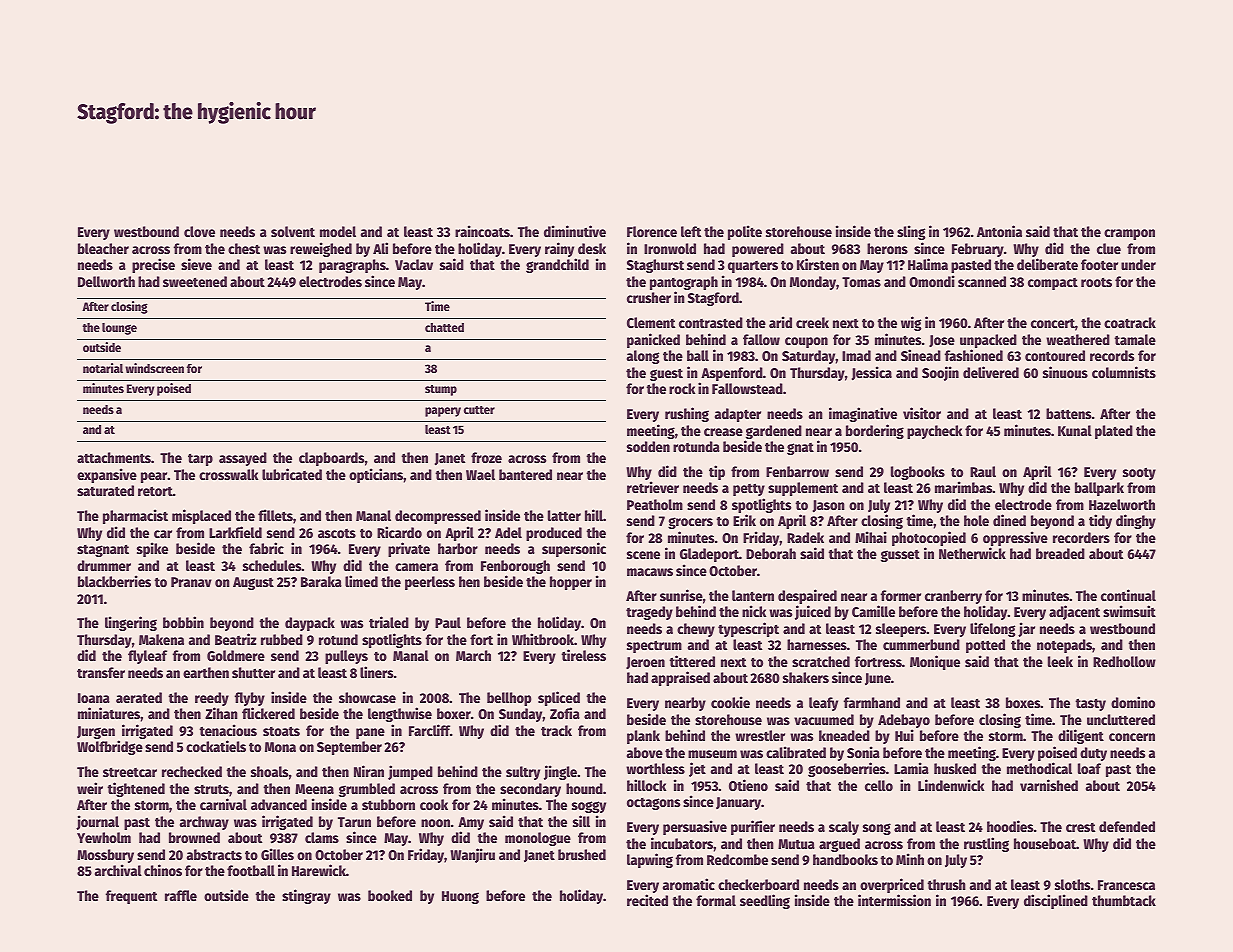  Describe the element at coordinates (1114, 432) in the screenshot. I see `plated` at that location.
